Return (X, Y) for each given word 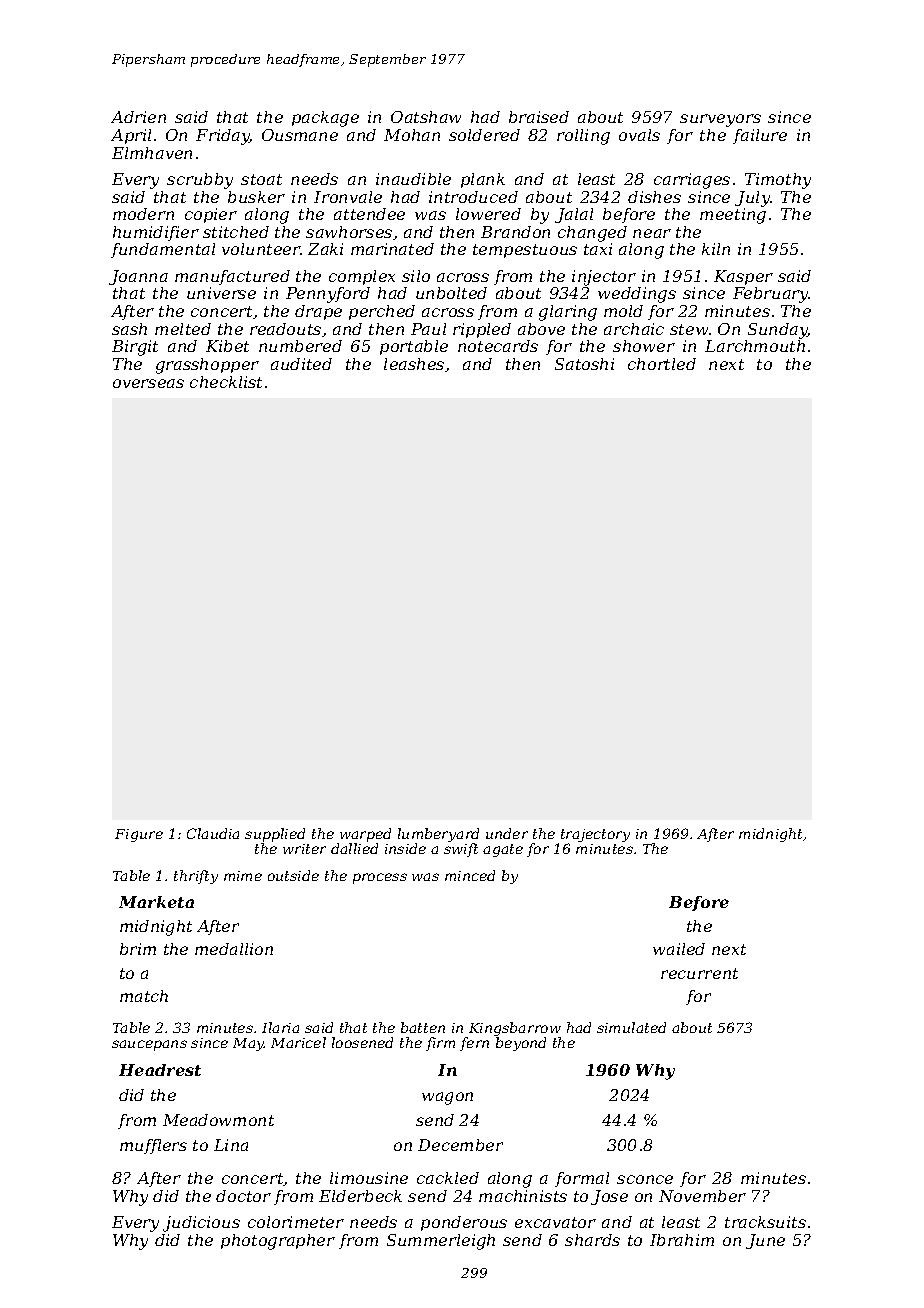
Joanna (138, 277)
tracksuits (765, 1222)
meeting (733, 216)
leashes (414, 364)
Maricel (298, 1042)
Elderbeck (360, 1196)
